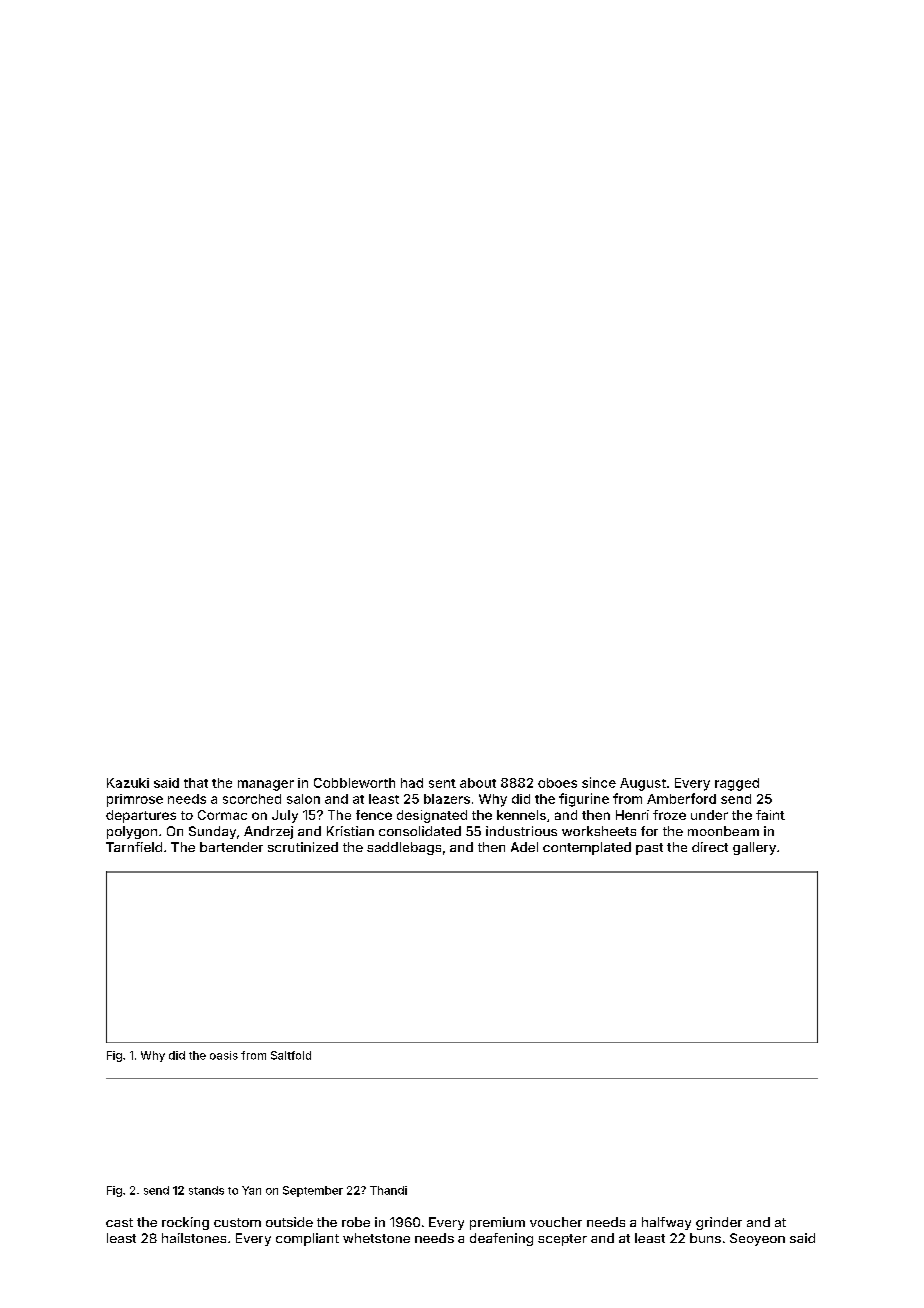  What do you see at coordinates (291, 1055) in the screenshot?
I see `Saltfold` at bounding box center [291, 1055].
